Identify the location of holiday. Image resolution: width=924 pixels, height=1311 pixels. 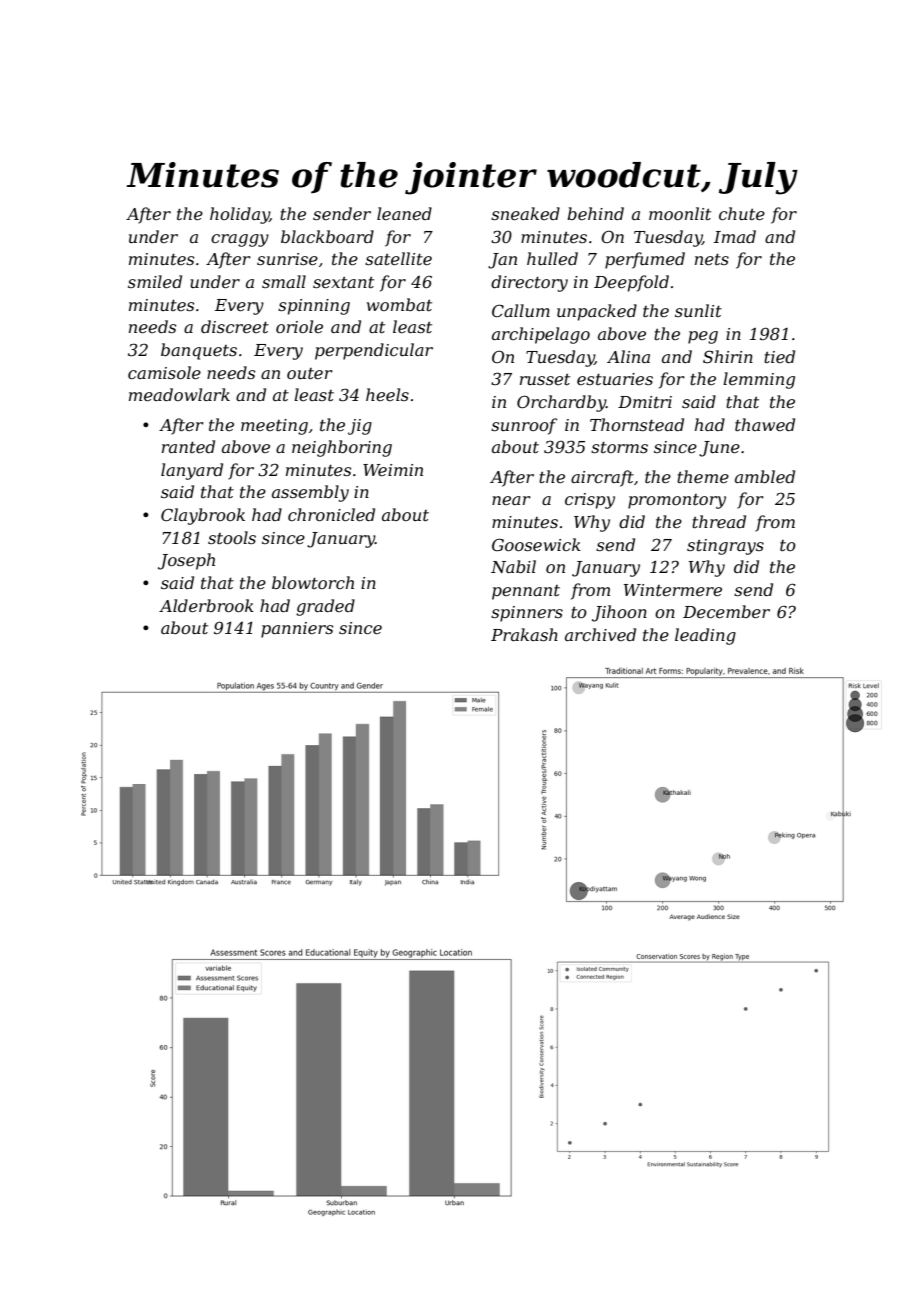
(240, 215).
